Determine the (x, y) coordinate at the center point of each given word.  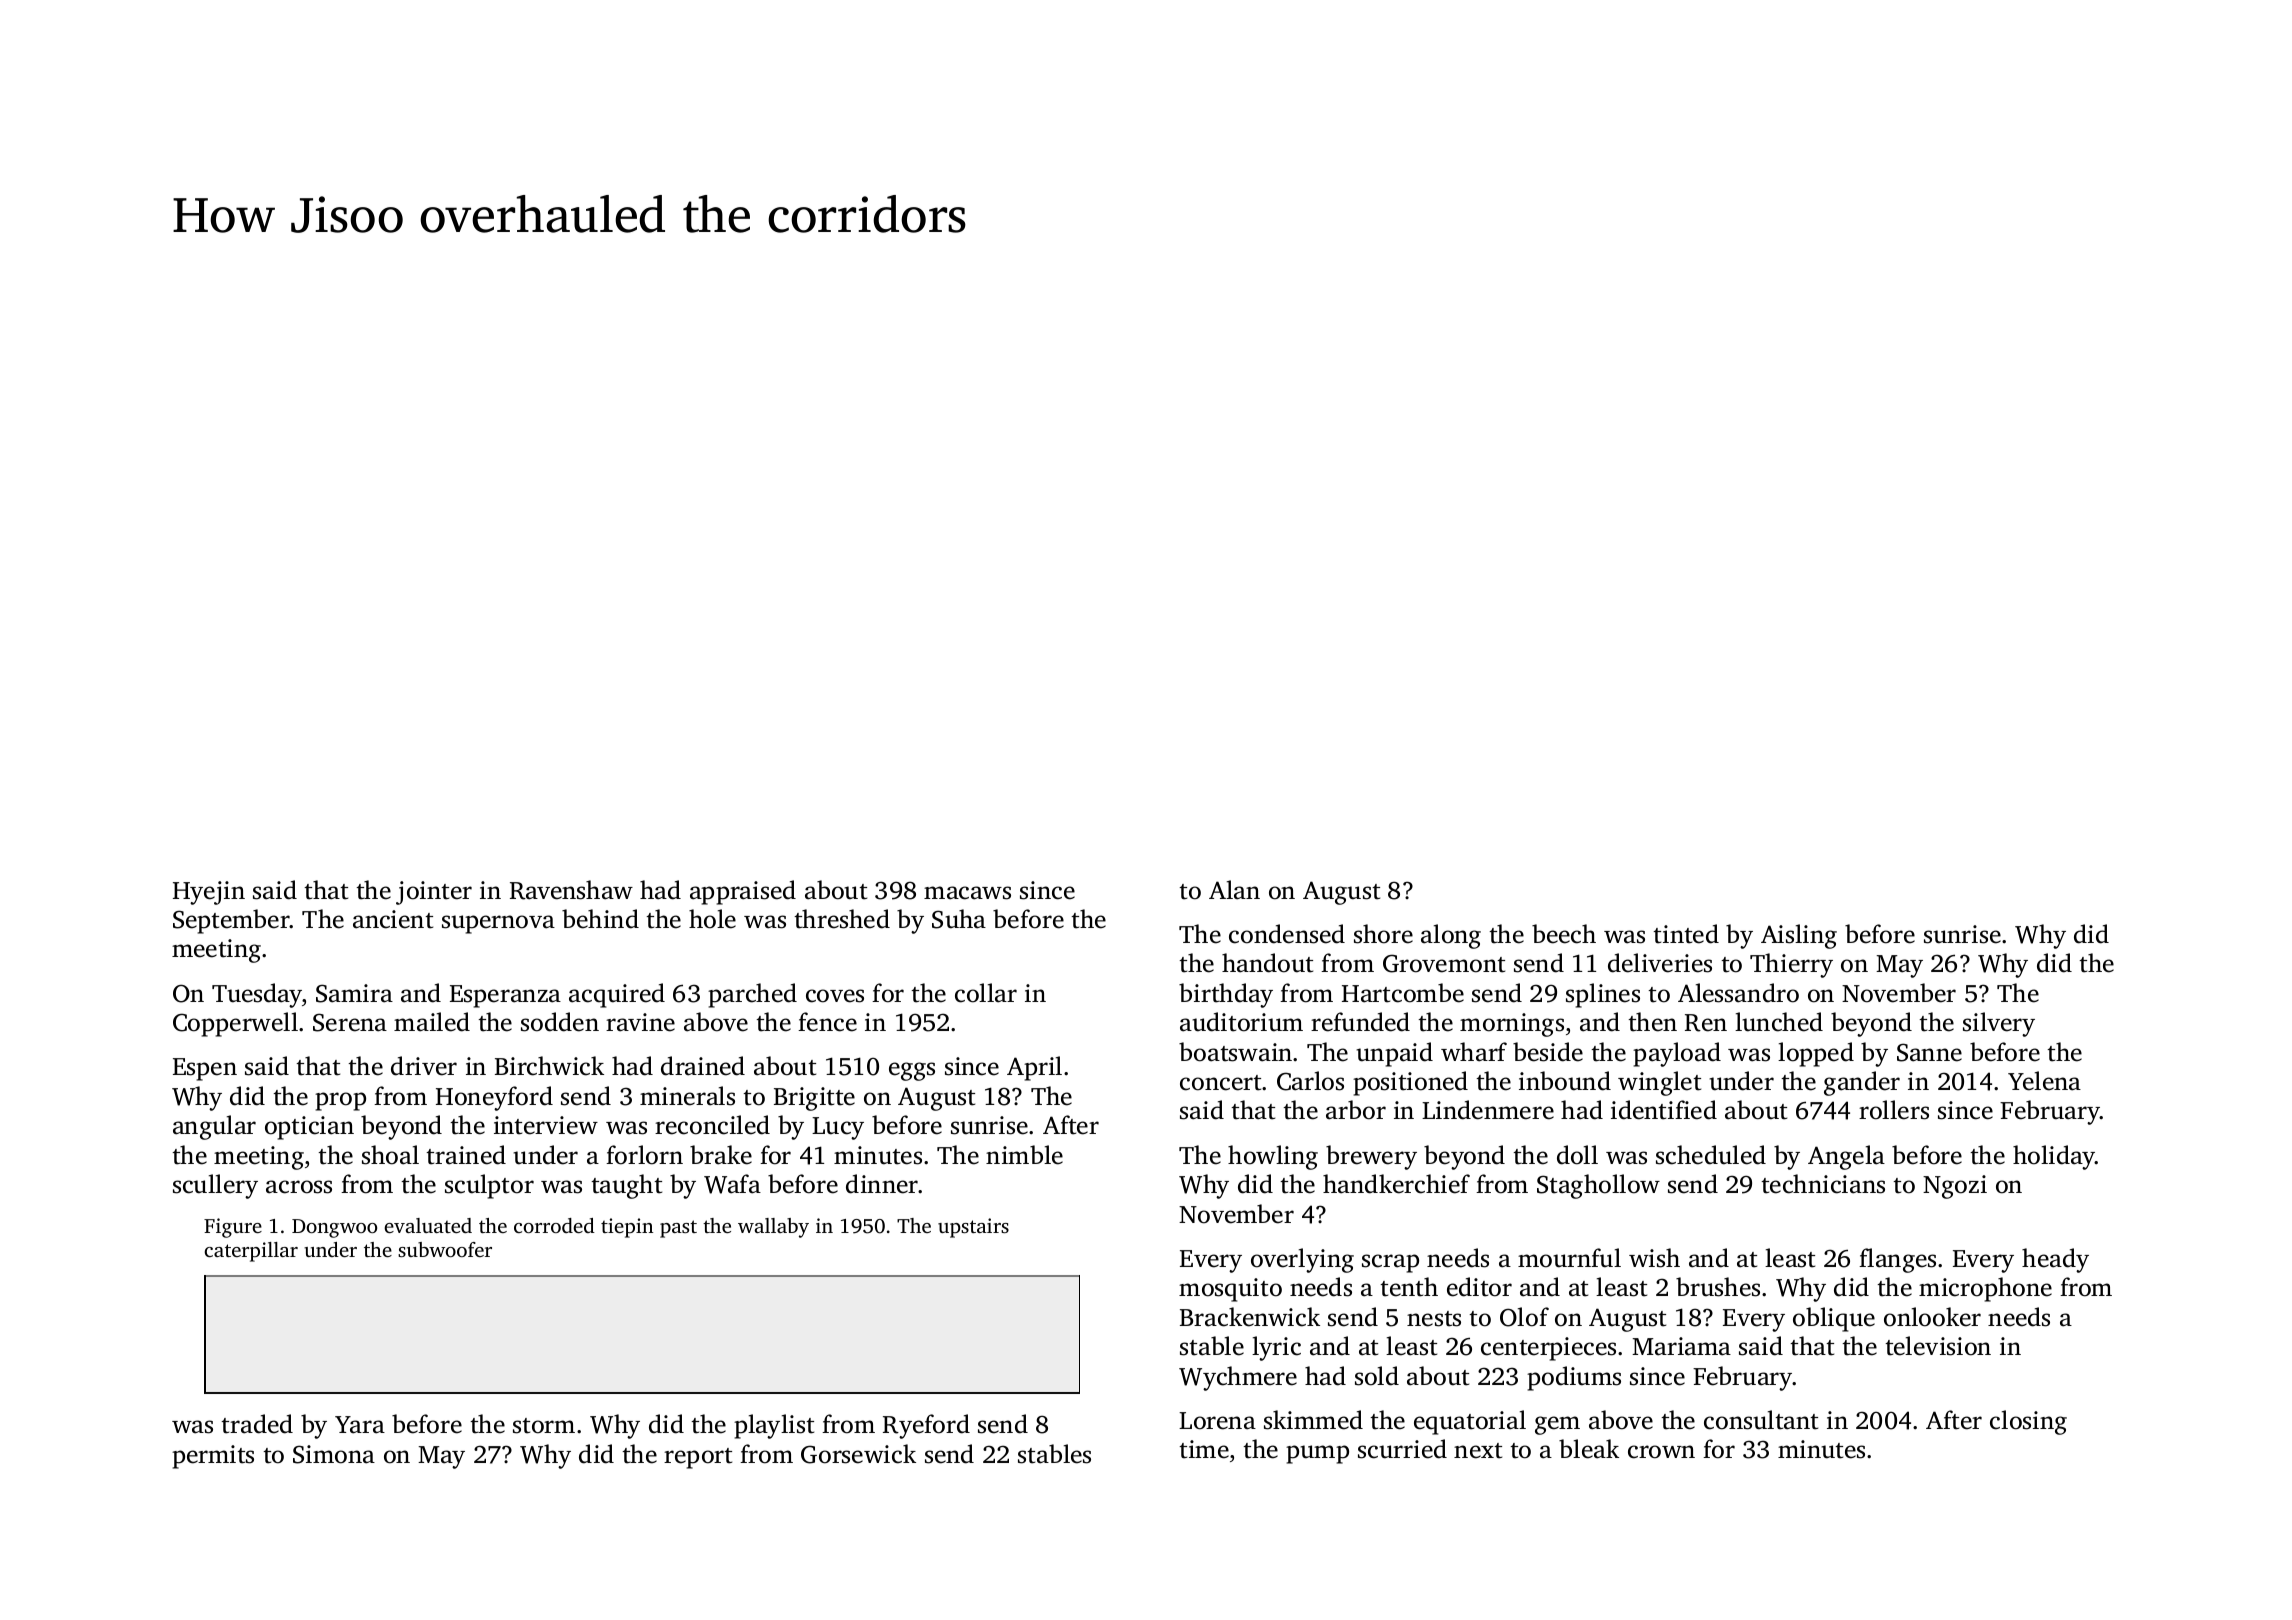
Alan (1234, 890)
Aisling (1799, 936)
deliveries (1660, 963)
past (678, 1229)
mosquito (1230, 1290)
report (698, 1458)
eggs (912, 1071)
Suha (959, 919)
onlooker (1932, 1317)
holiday (2054, 1157)
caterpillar (251, 1252)
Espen (205, 1069)
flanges (1897, 1260)
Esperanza (505, 996)
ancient (393, 919)
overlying (1302, 1260)
